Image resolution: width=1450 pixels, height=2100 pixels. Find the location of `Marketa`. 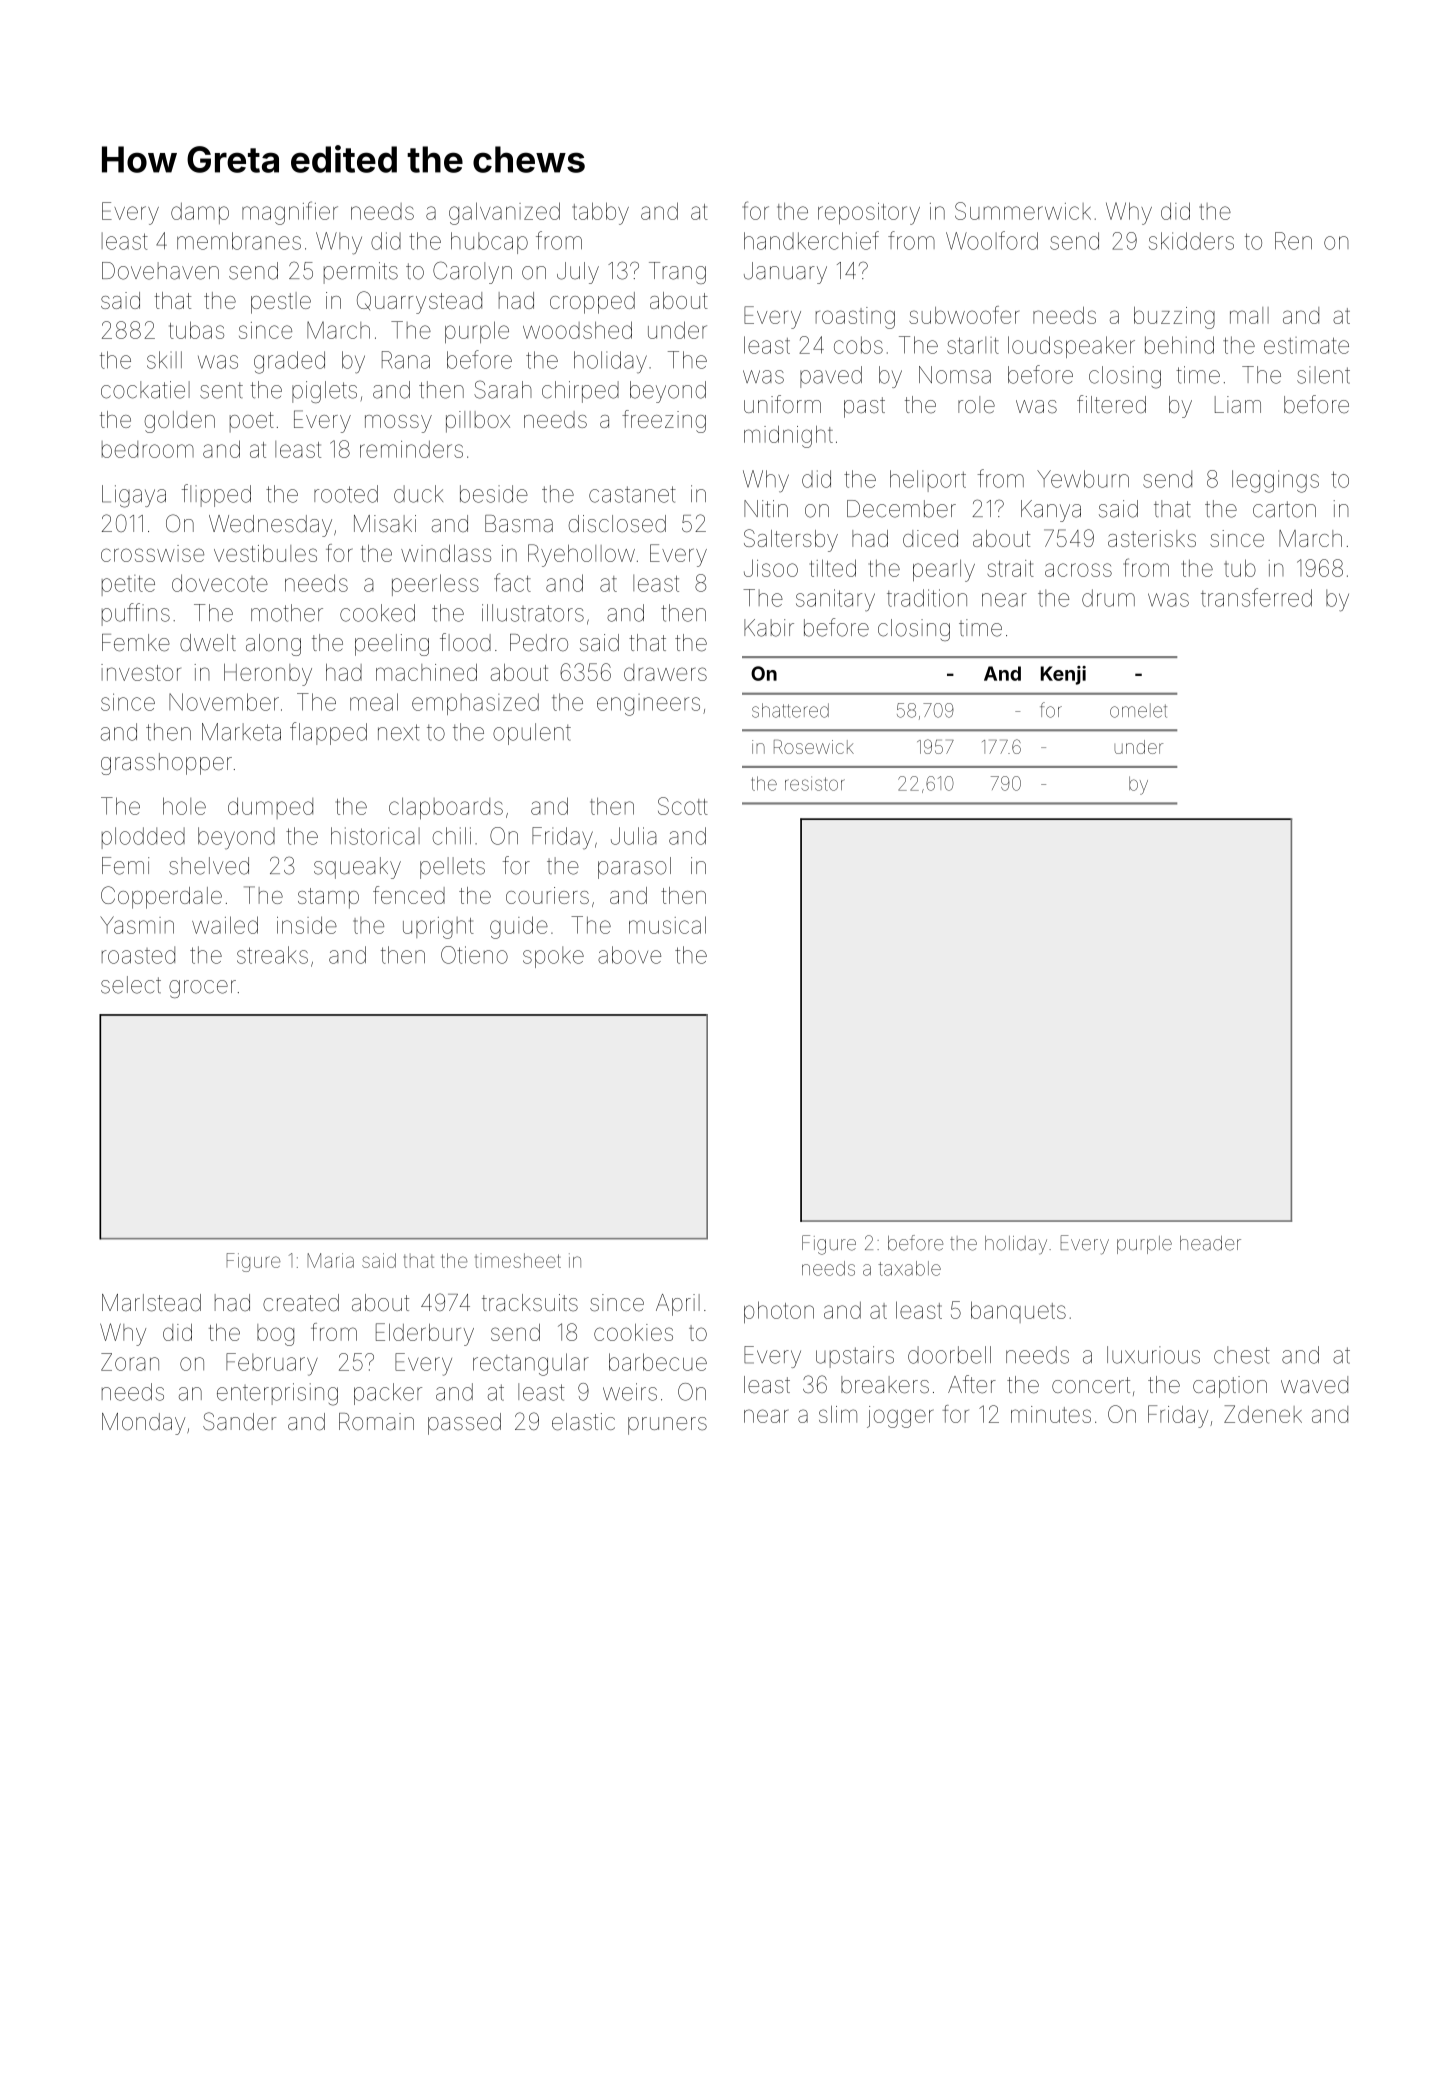

Marketa is located at coordinates (241, 732).
